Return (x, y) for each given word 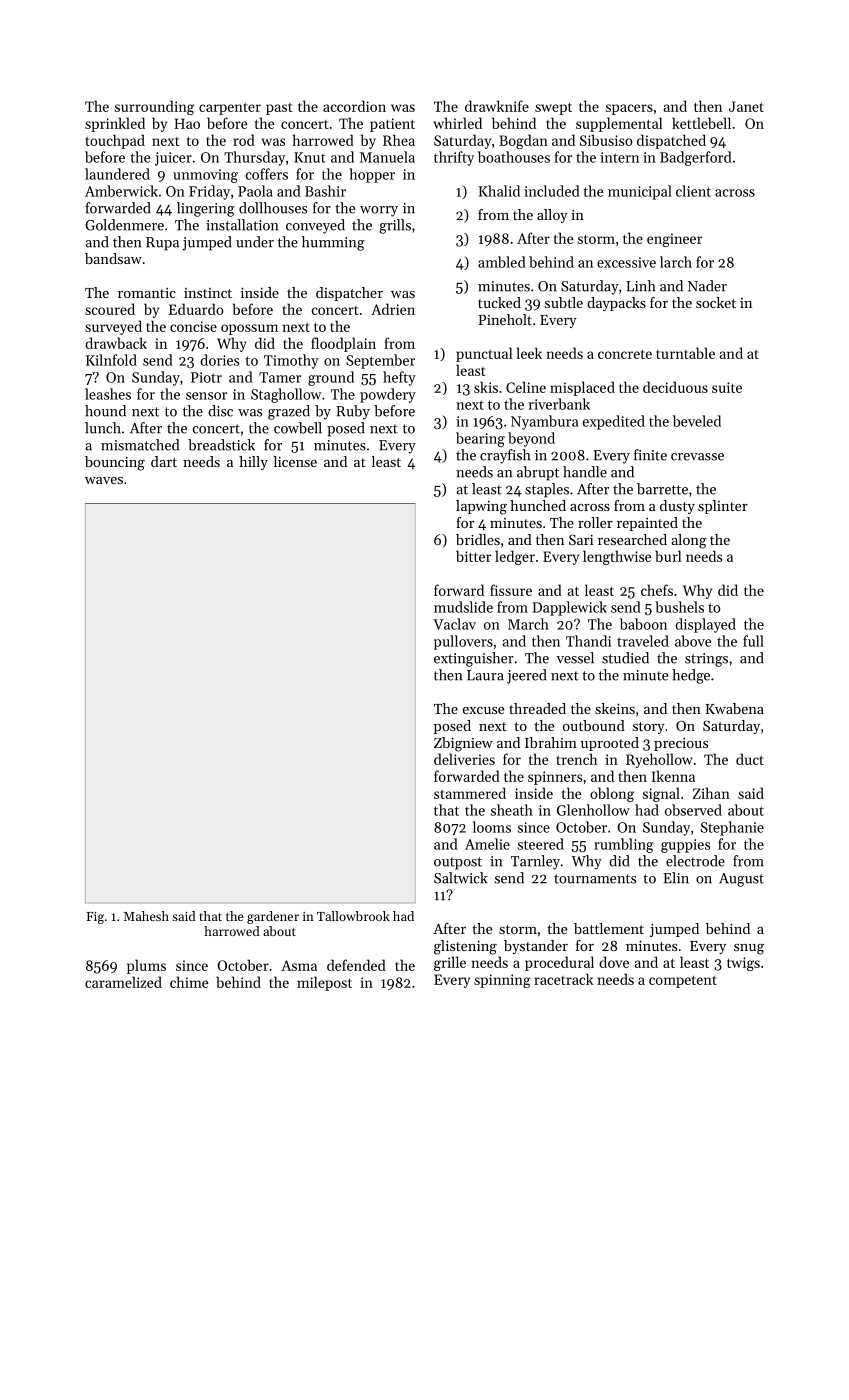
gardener (273, 917)
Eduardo (196, 309)
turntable (685, 353)
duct (750, 759)
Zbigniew (463, 744)
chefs (657, 590)
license (295, 461)
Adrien (393, 309)
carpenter (230, 109)
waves (104, 480)
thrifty (454, 158)
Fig (95, 918)
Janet (746, 106)
